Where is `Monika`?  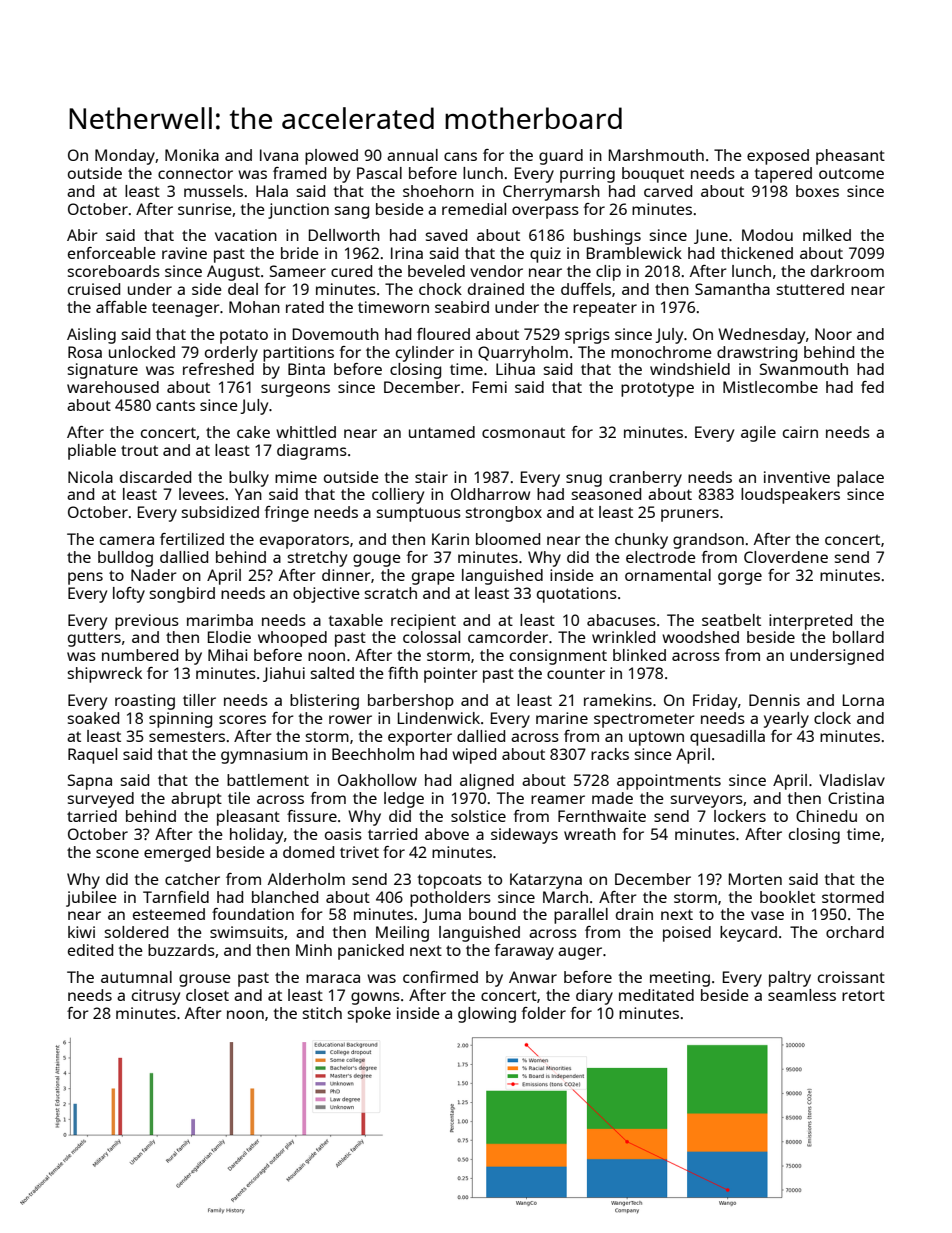
Monika is located at coordinates (192, 155).
